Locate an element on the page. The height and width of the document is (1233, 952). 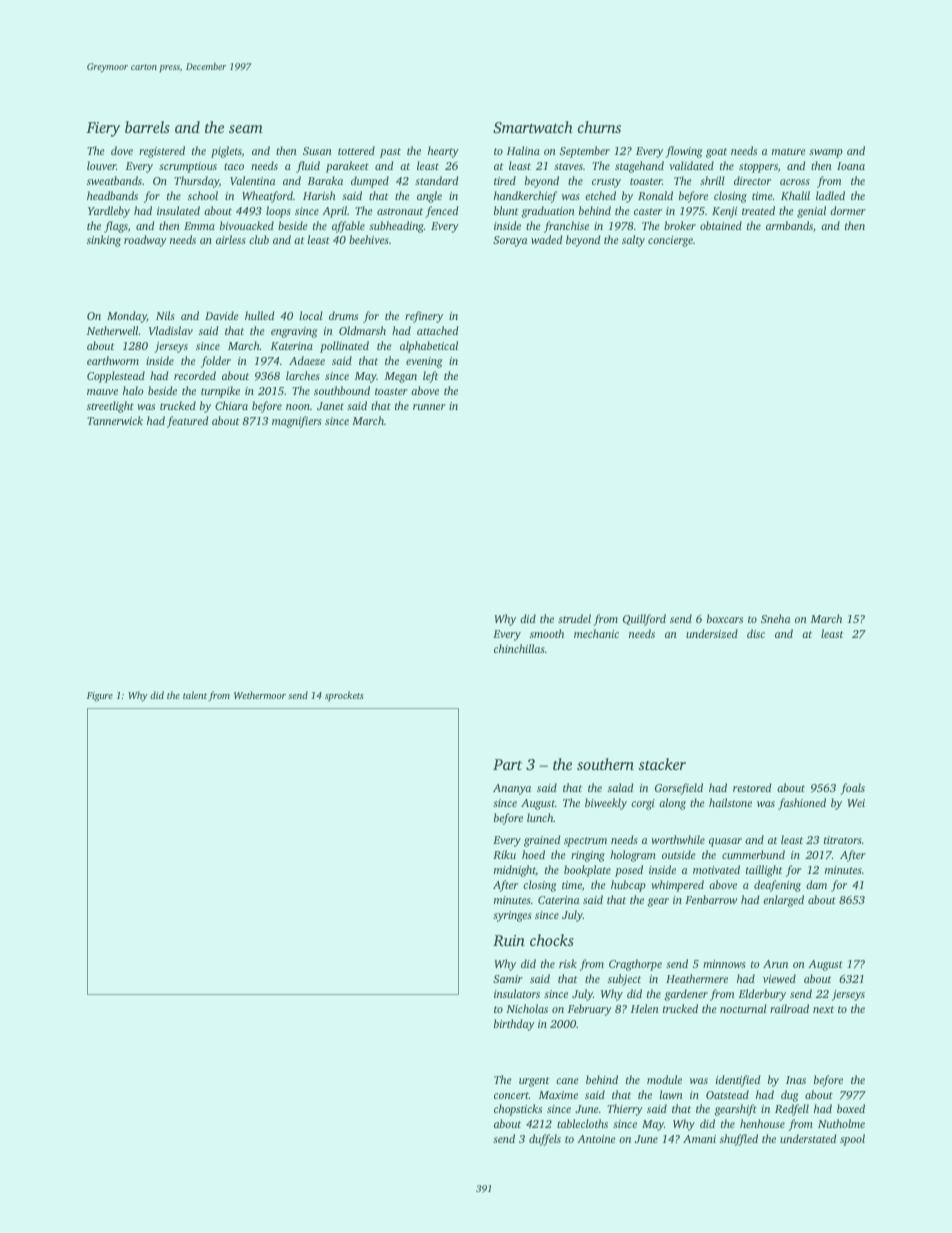
swamp is located at coordinates (826, 153).
